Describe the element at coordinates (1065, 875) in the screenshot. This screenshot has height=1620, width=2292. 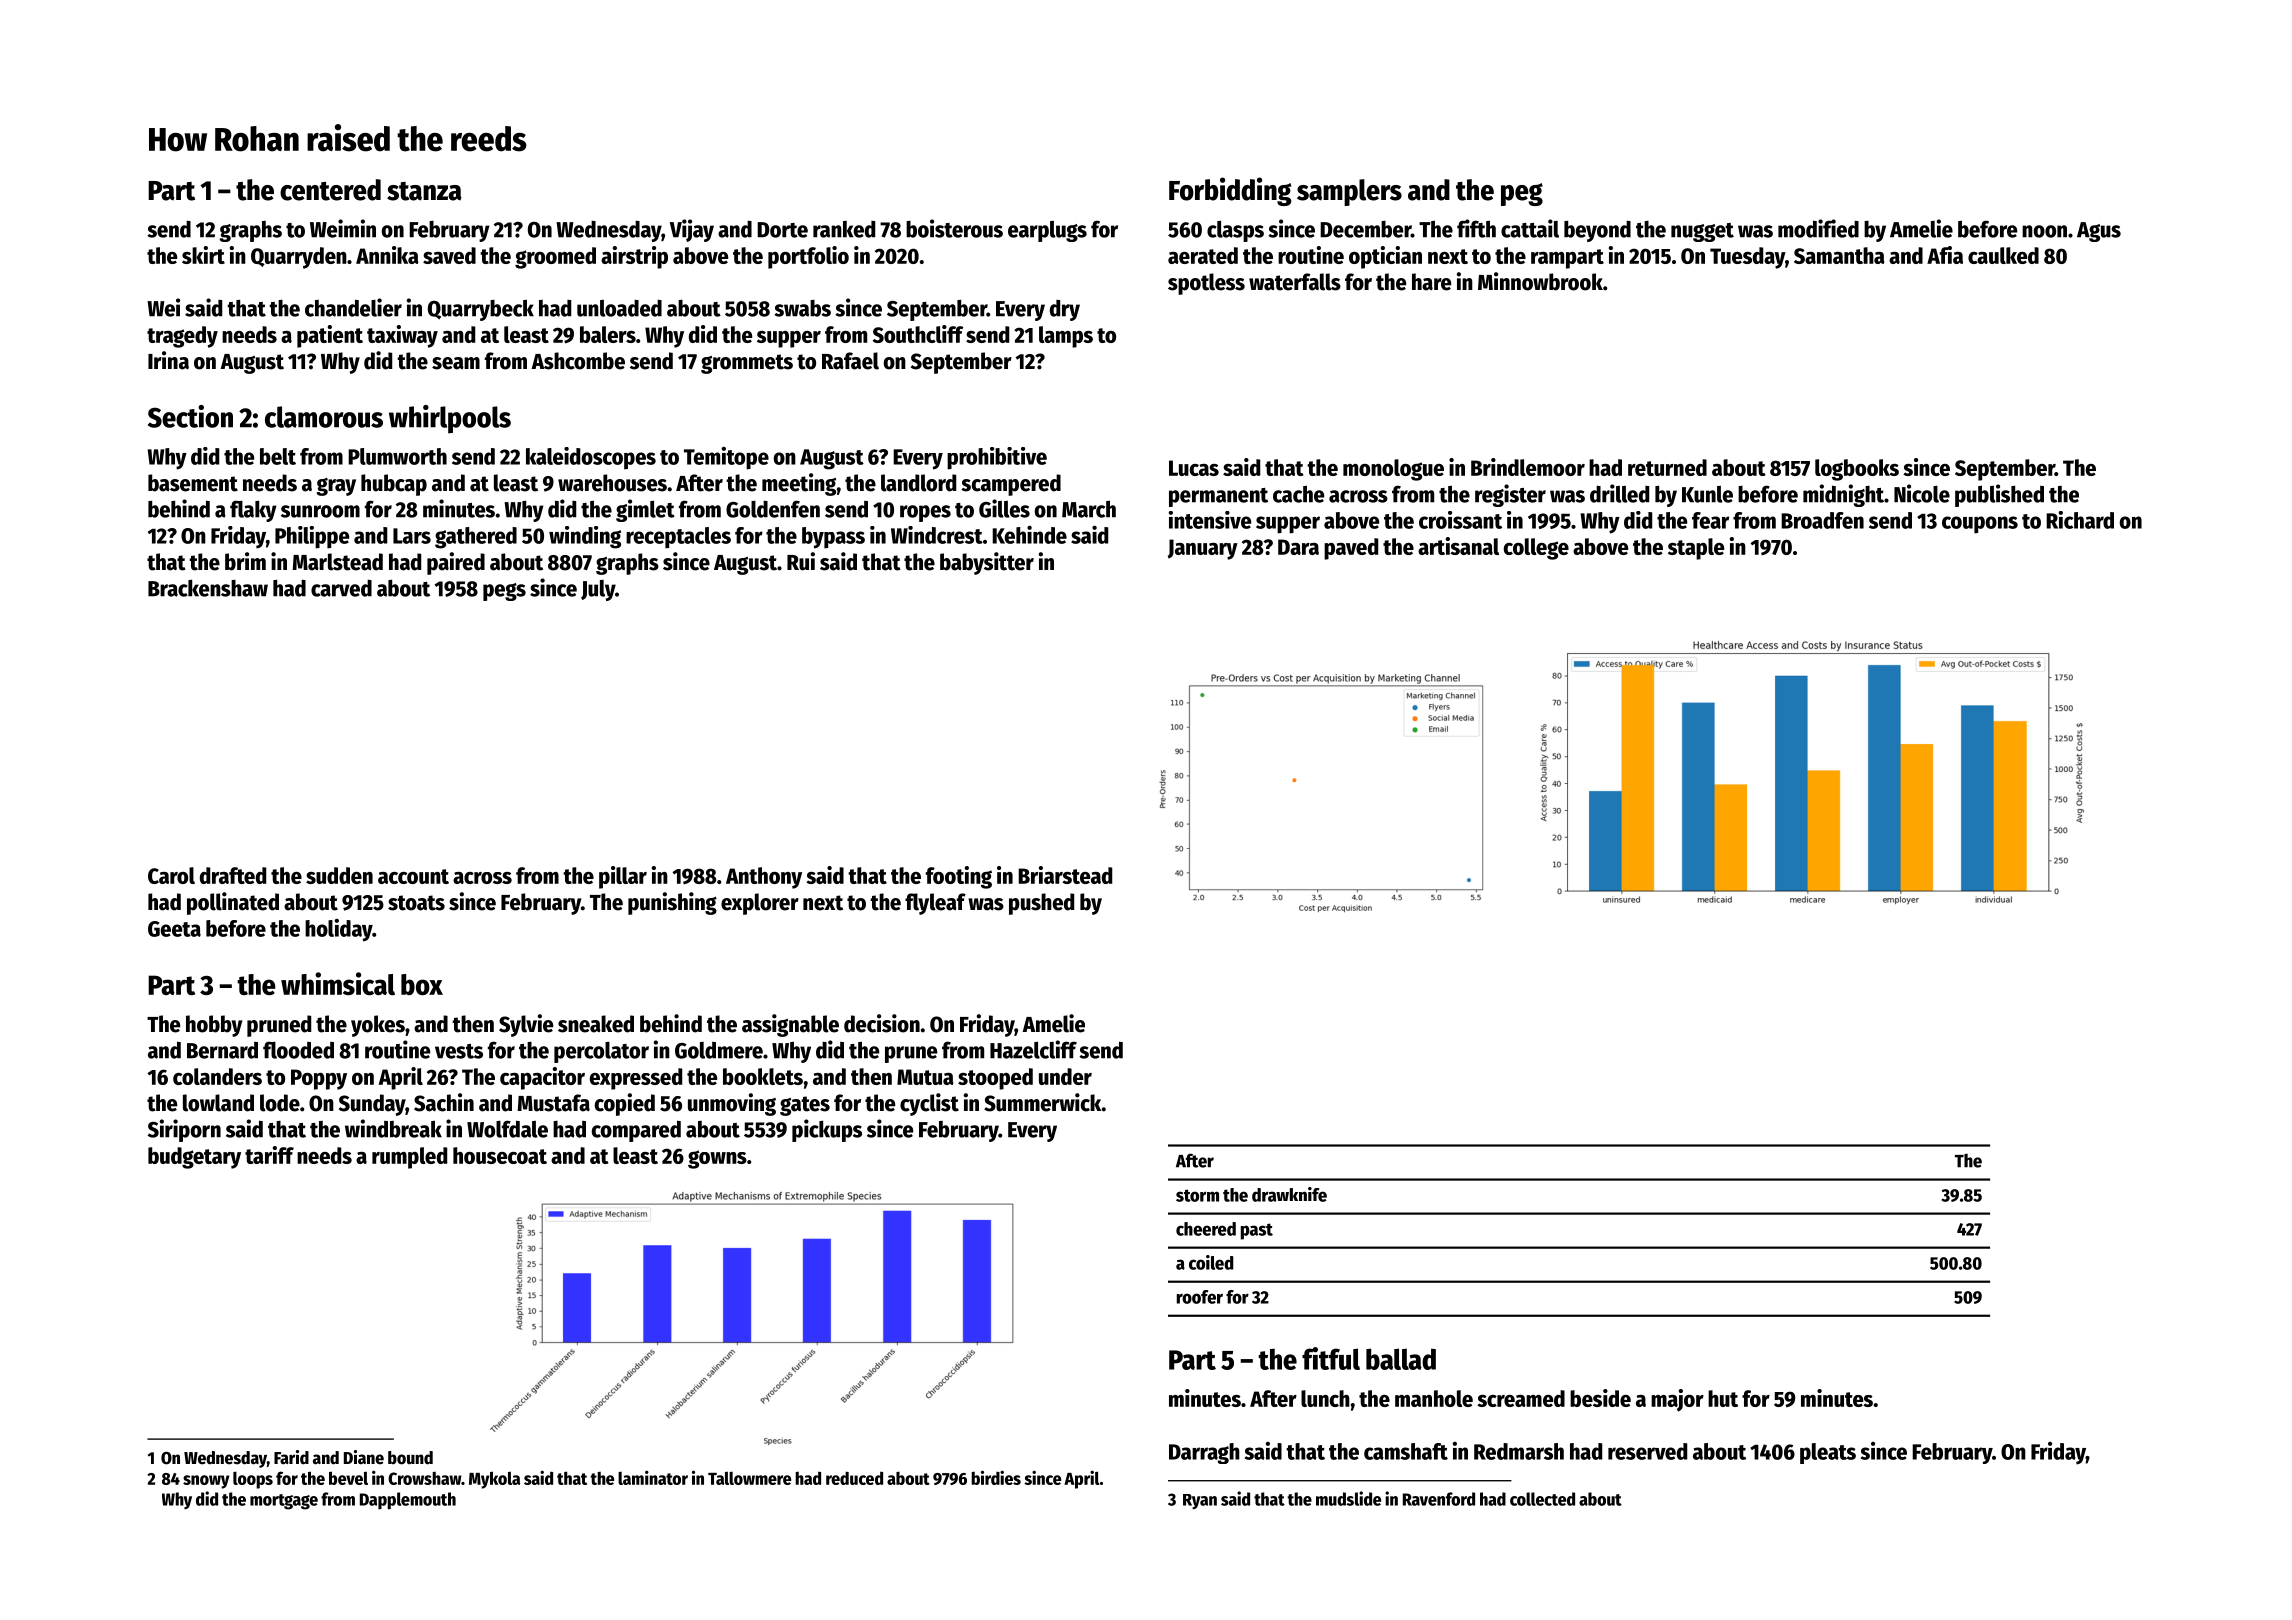
I see `Briarstead` at that location.
